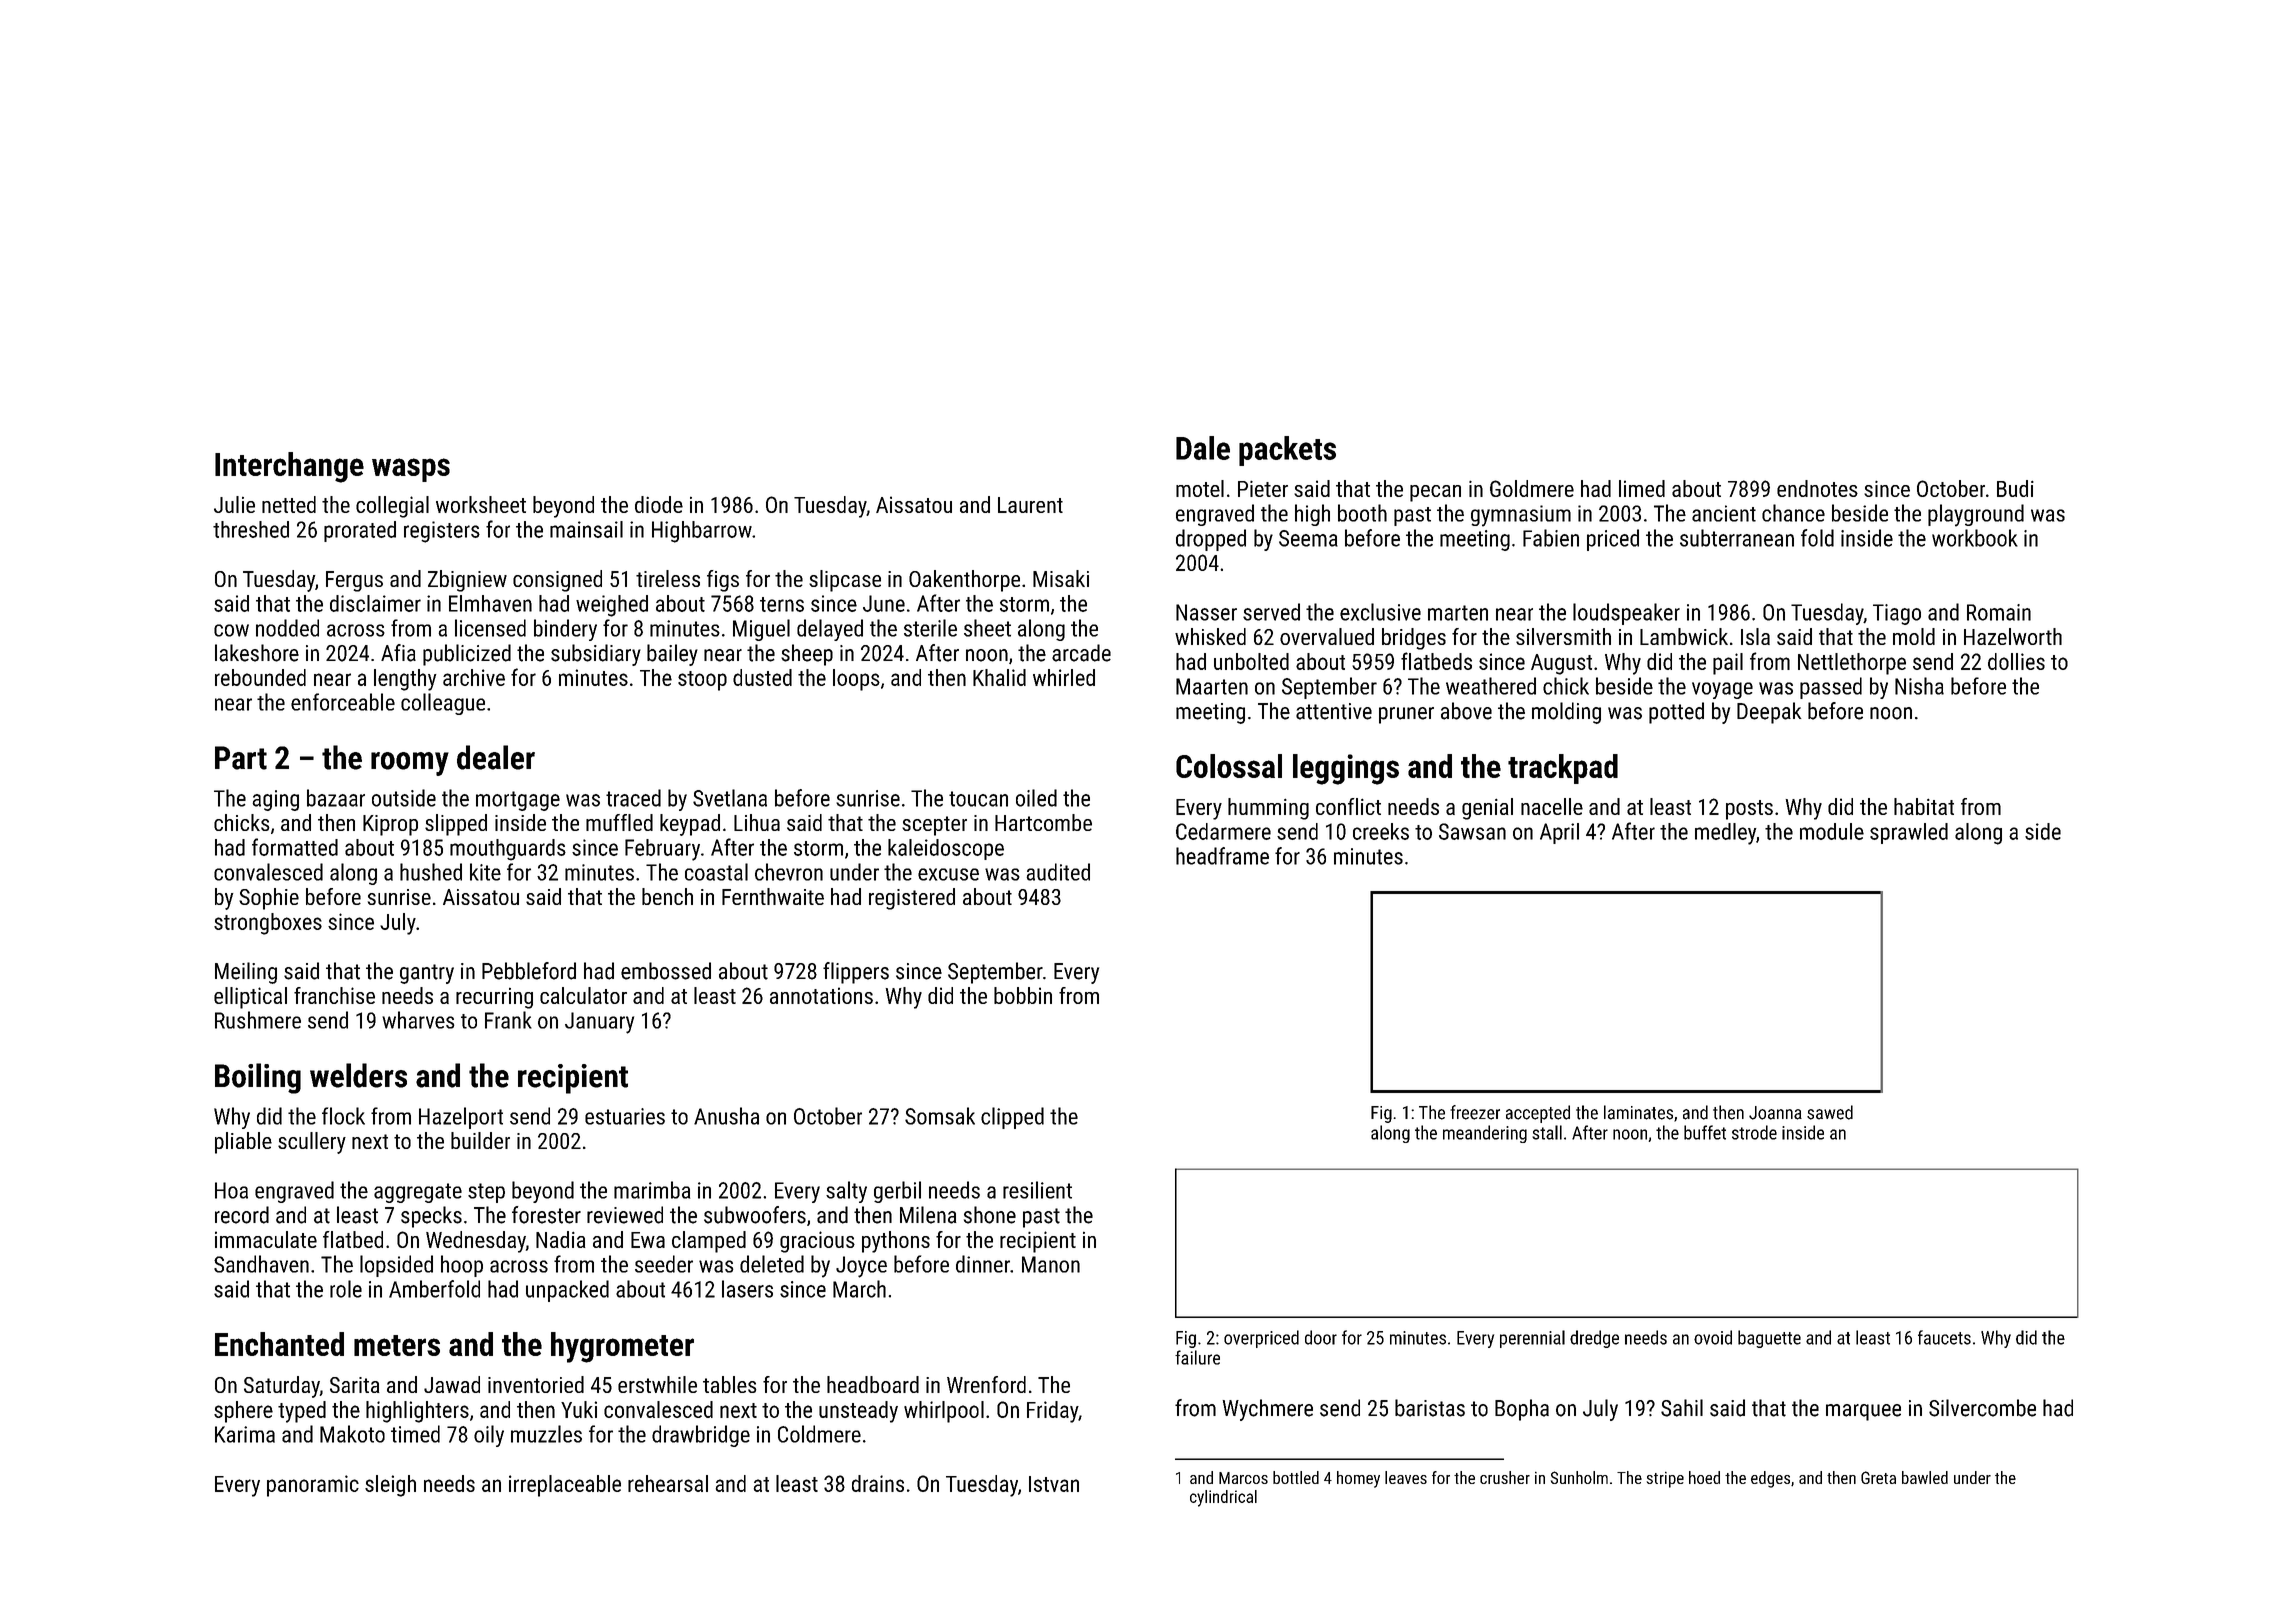 This page has height=1620, width=2292. What do you see at coordinates (1547, 1132) in the page?
I see `stall` at bounding box center [1547, 1132].
